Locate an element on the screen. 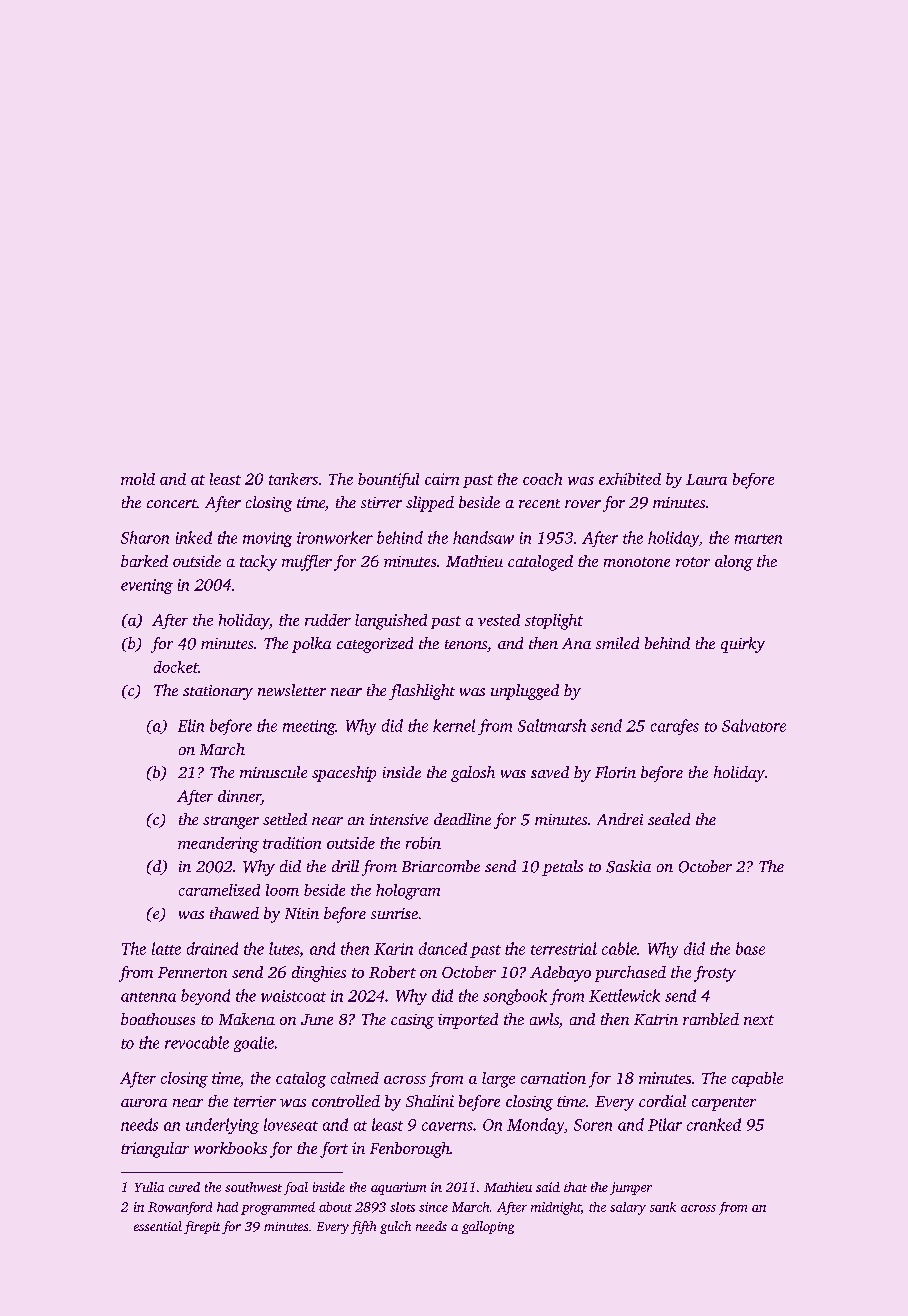 This screenshot has width=908, height=1316. Saltmarsh is located at coordinates (552, 725).
